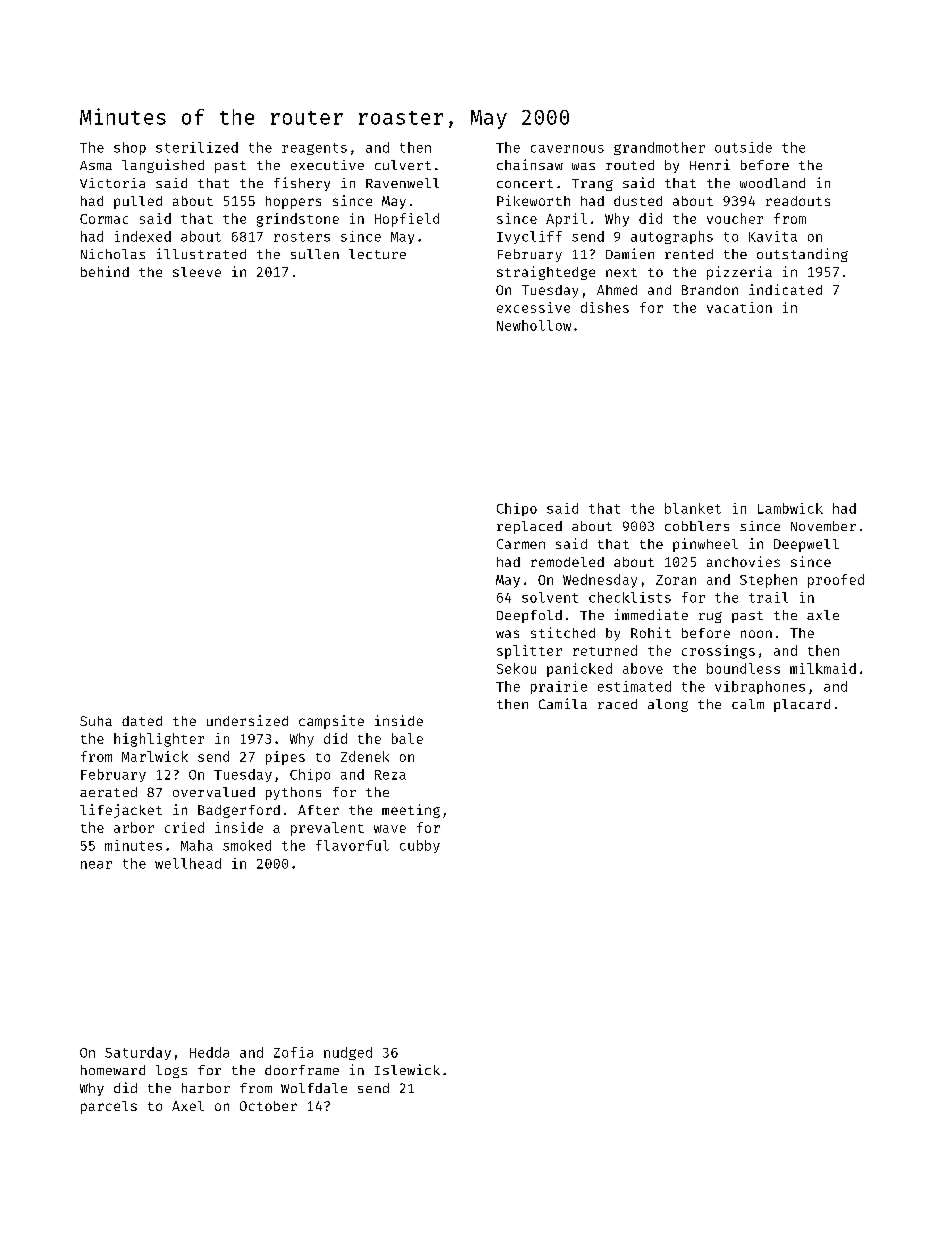 Image resolution: width=952 pixels, height=1233 pixels. Describe the element at coordinates (705, 545) in the screenshot. I see `pinwheel` at that location.
